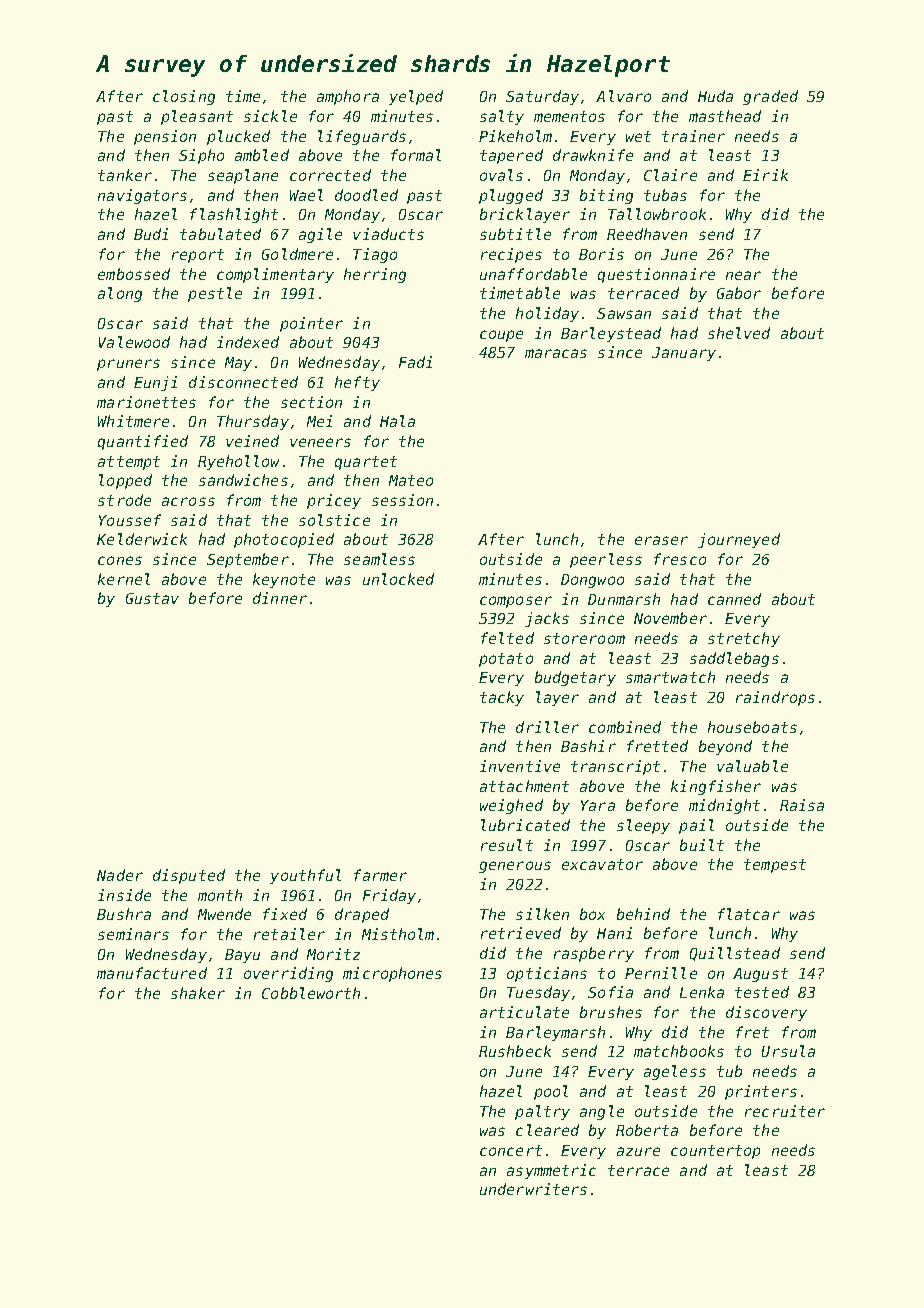  I want to click on shelved, so click(739, 333).
